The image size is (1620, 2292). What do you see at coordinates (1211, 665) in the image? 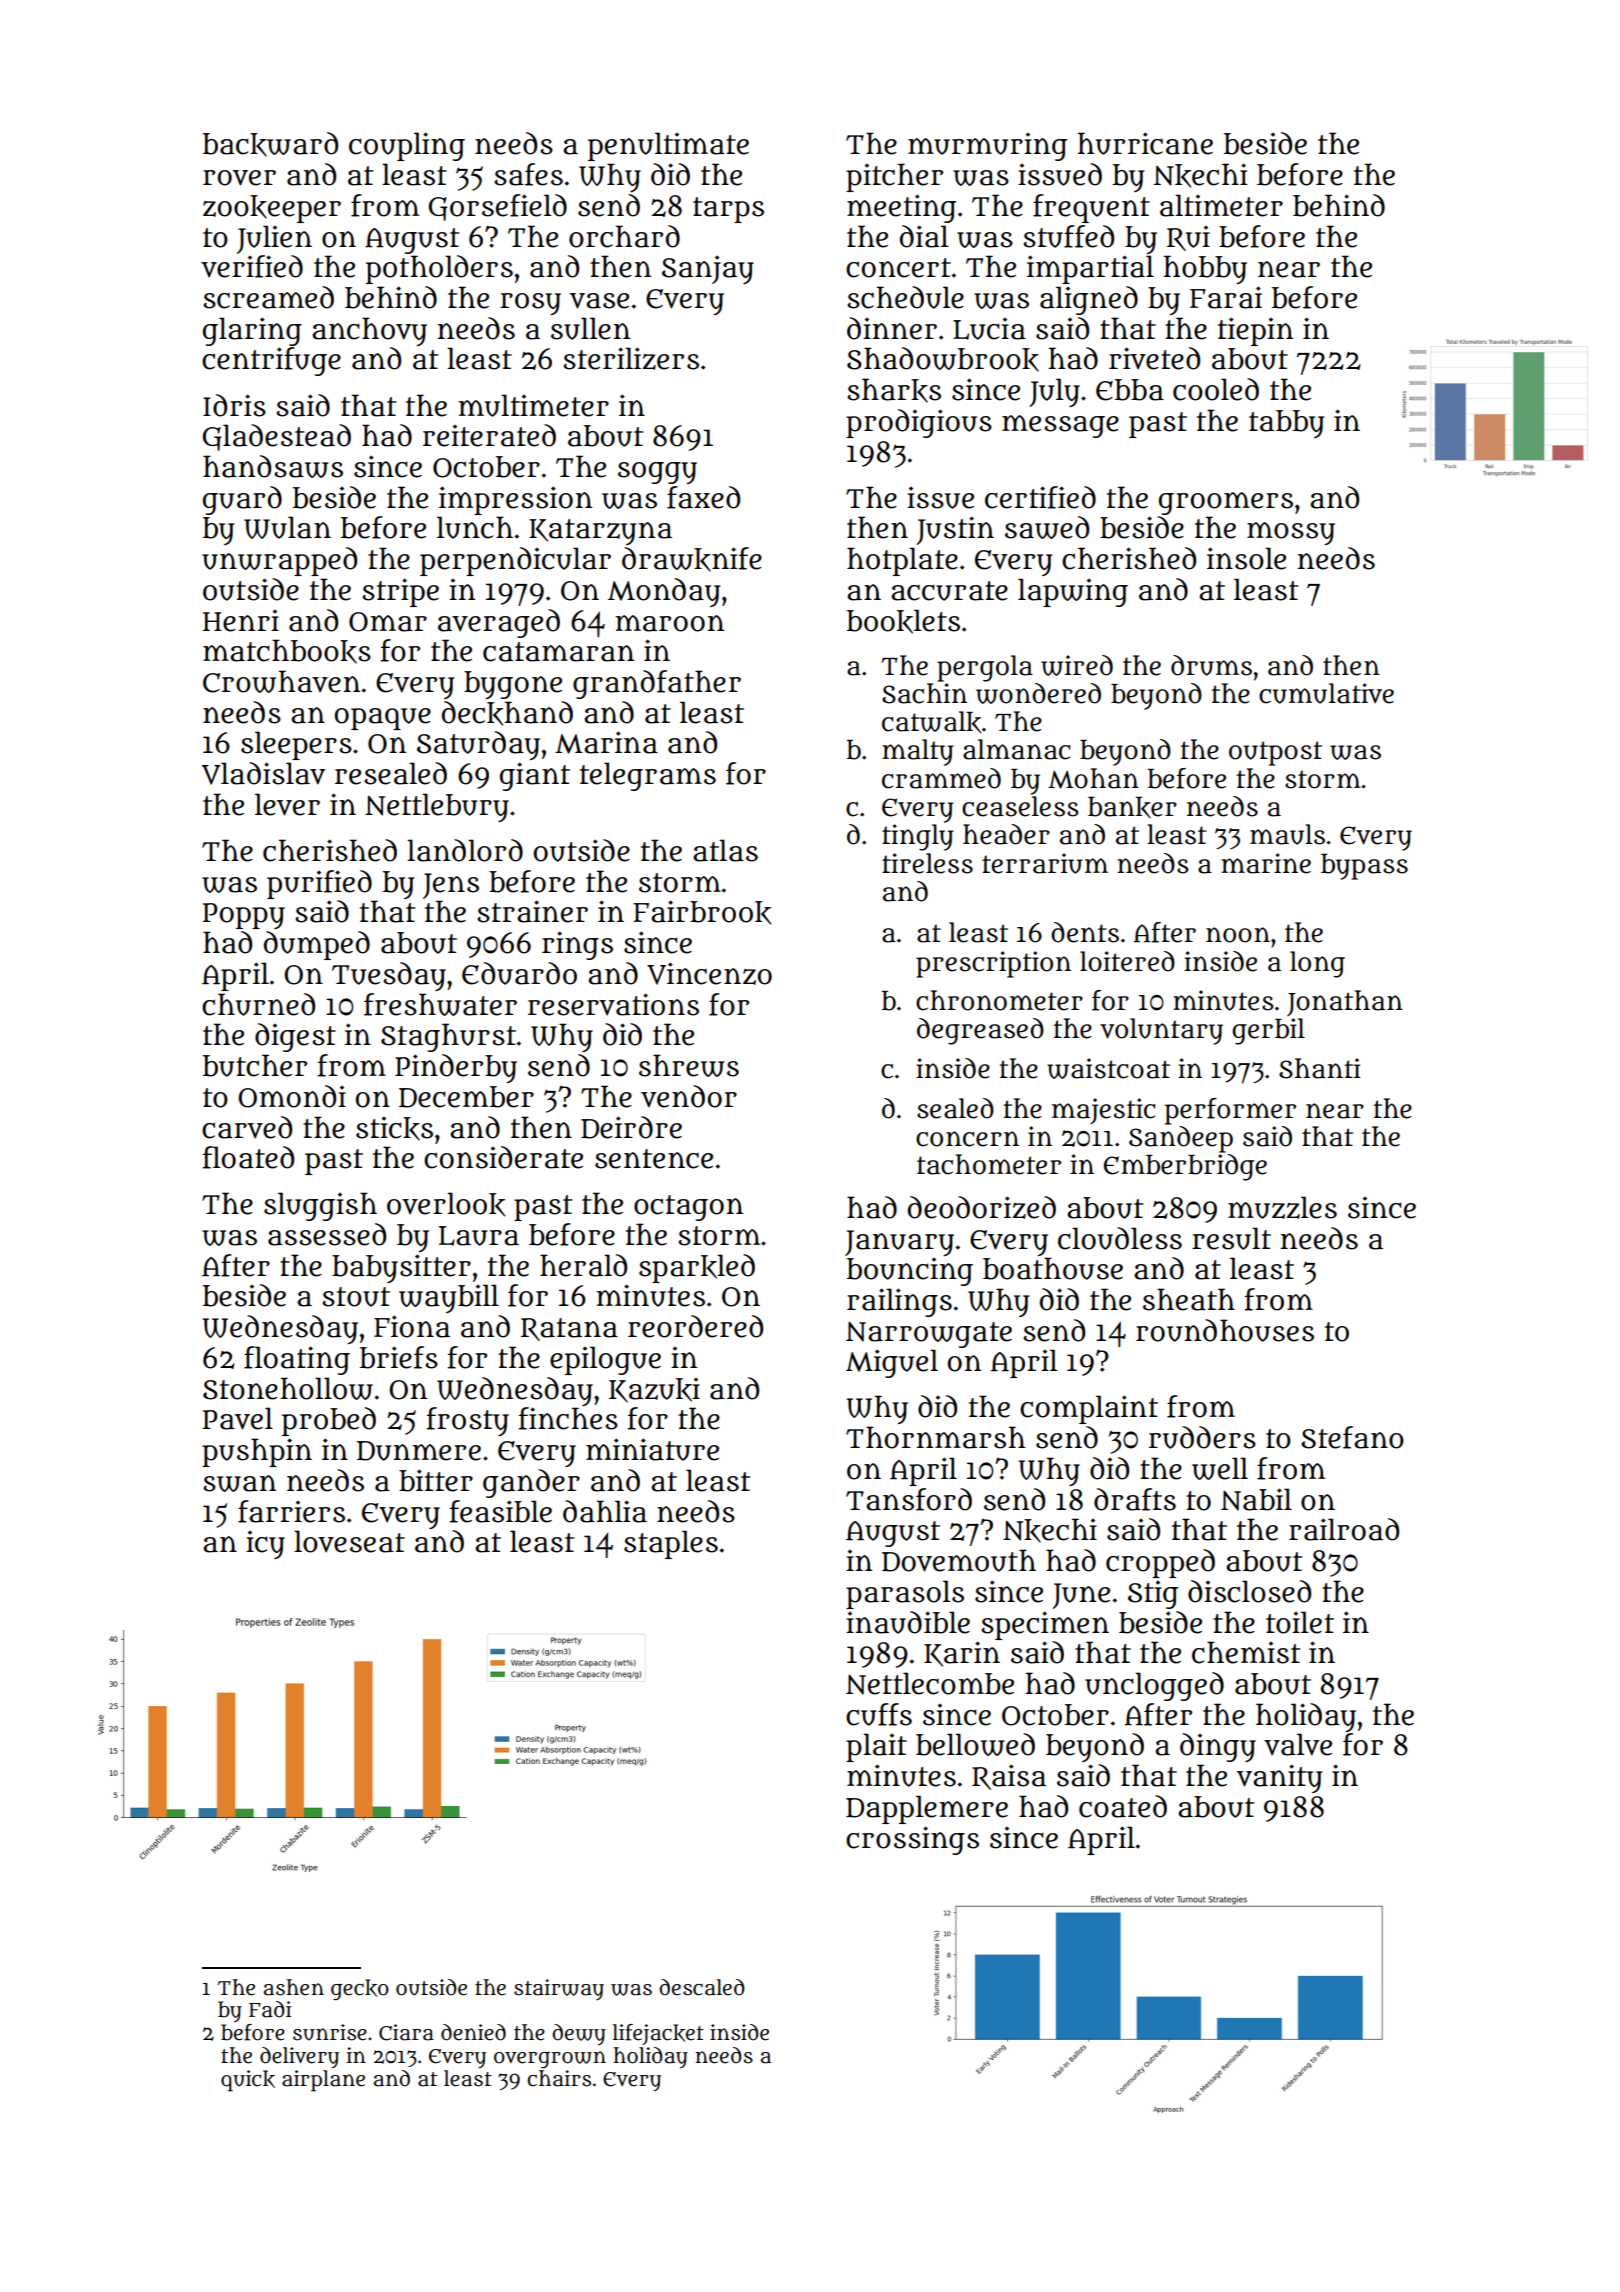
I see `drums` at bounding box center [1211, 665].
